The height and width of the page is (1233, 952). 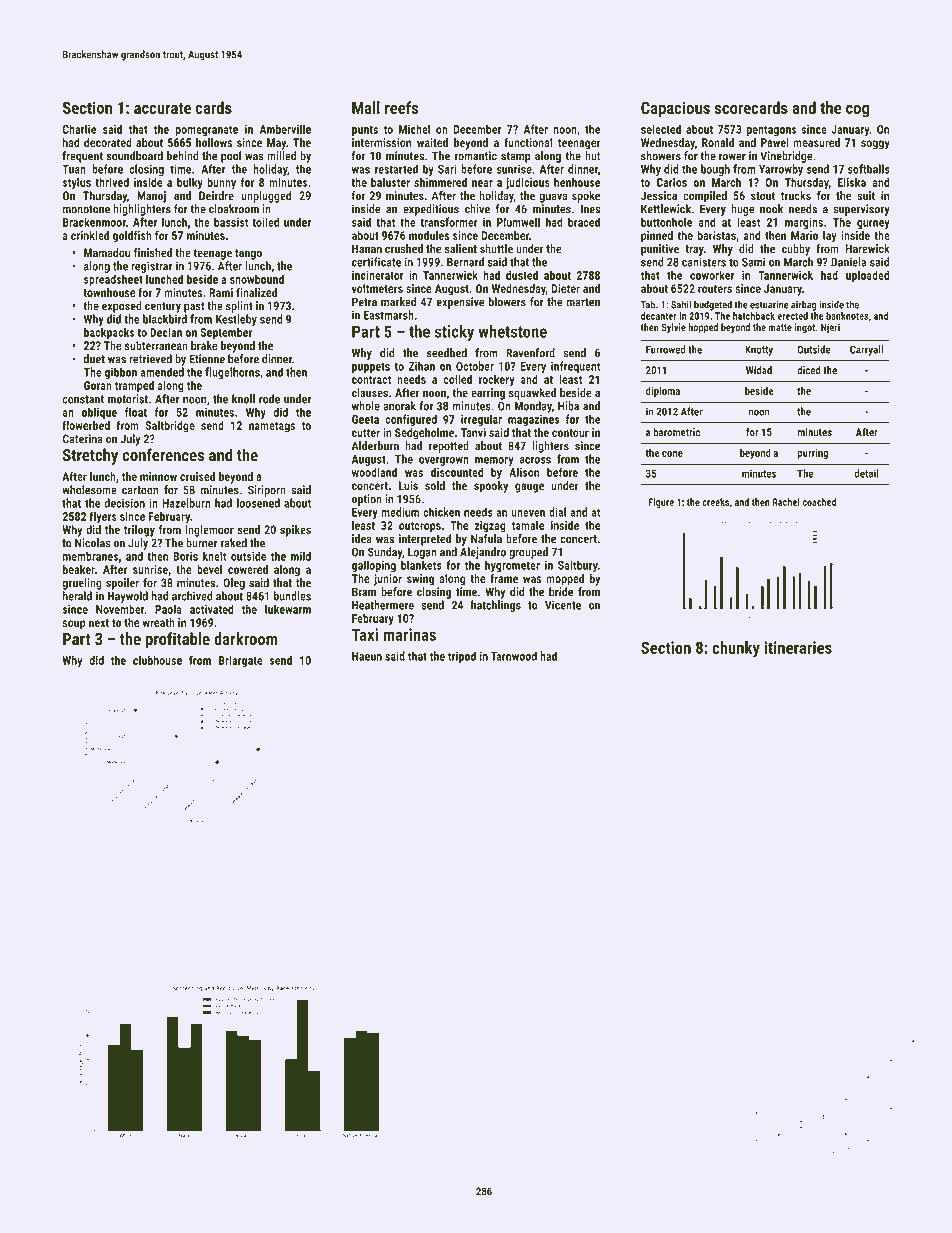 What do you see at coordinates (431, 210) in the page?
I see `expeditious` at bounding box center [431, 210].
